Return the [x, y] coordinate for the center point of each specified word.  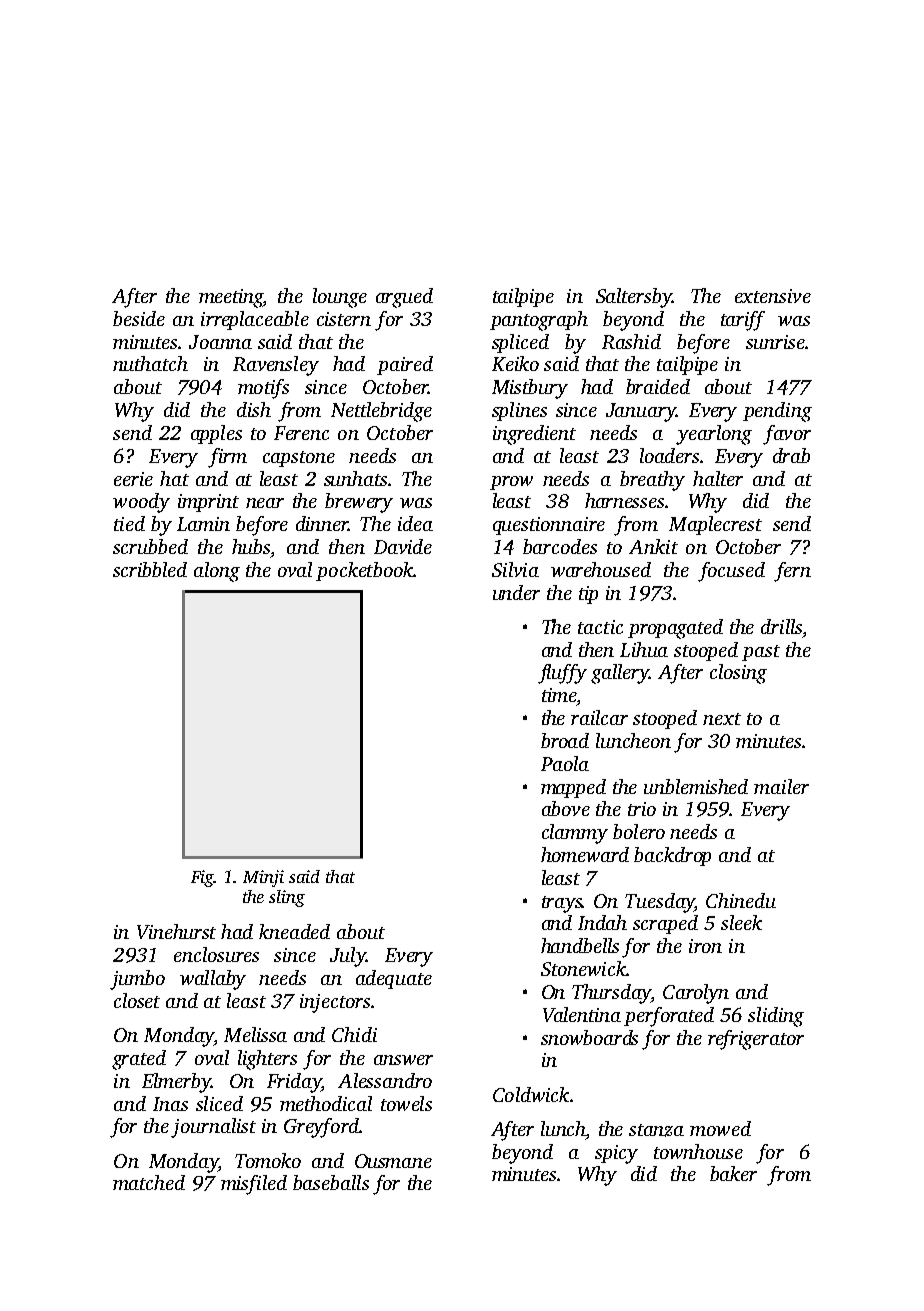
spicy [616, 1154]
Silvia [515, 569]
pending [777, 412]
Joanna [220, 342]
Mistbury [530, 389]
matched [149, 1182]
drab [791, 455]
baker [733, 1173]
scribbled [150, 569]
